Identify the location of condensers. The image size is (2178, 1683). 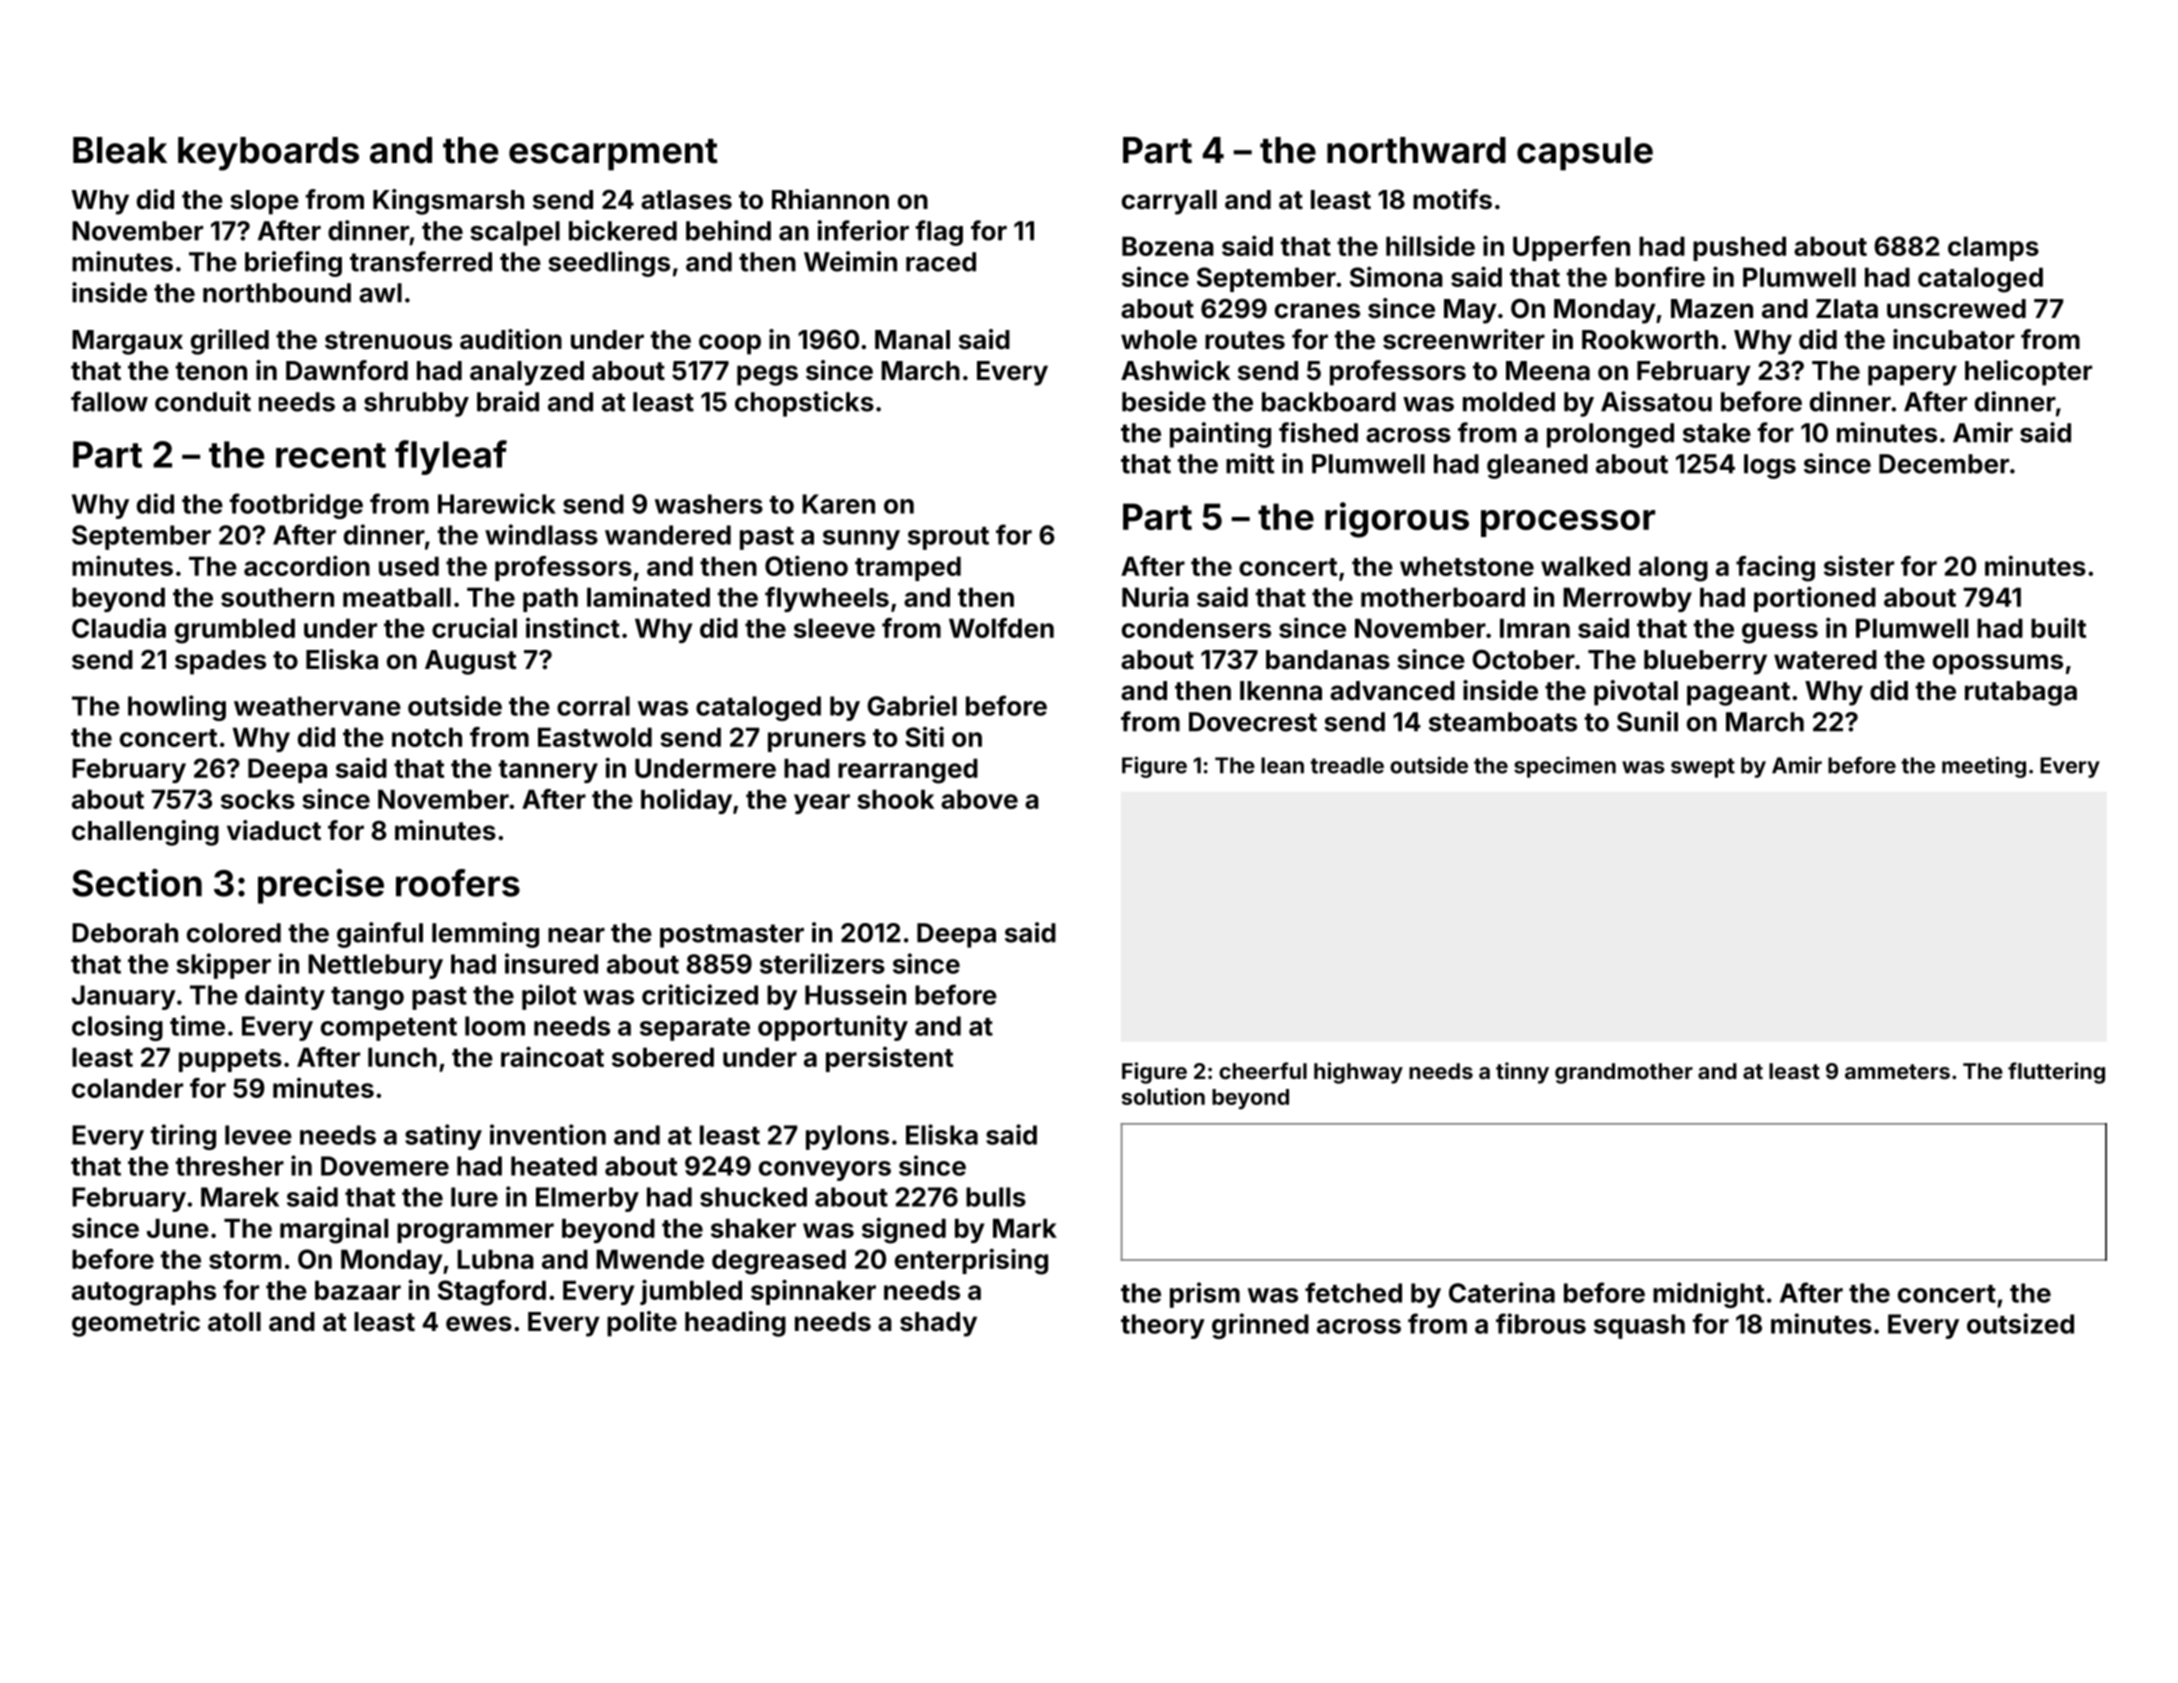
(1196, 628).
